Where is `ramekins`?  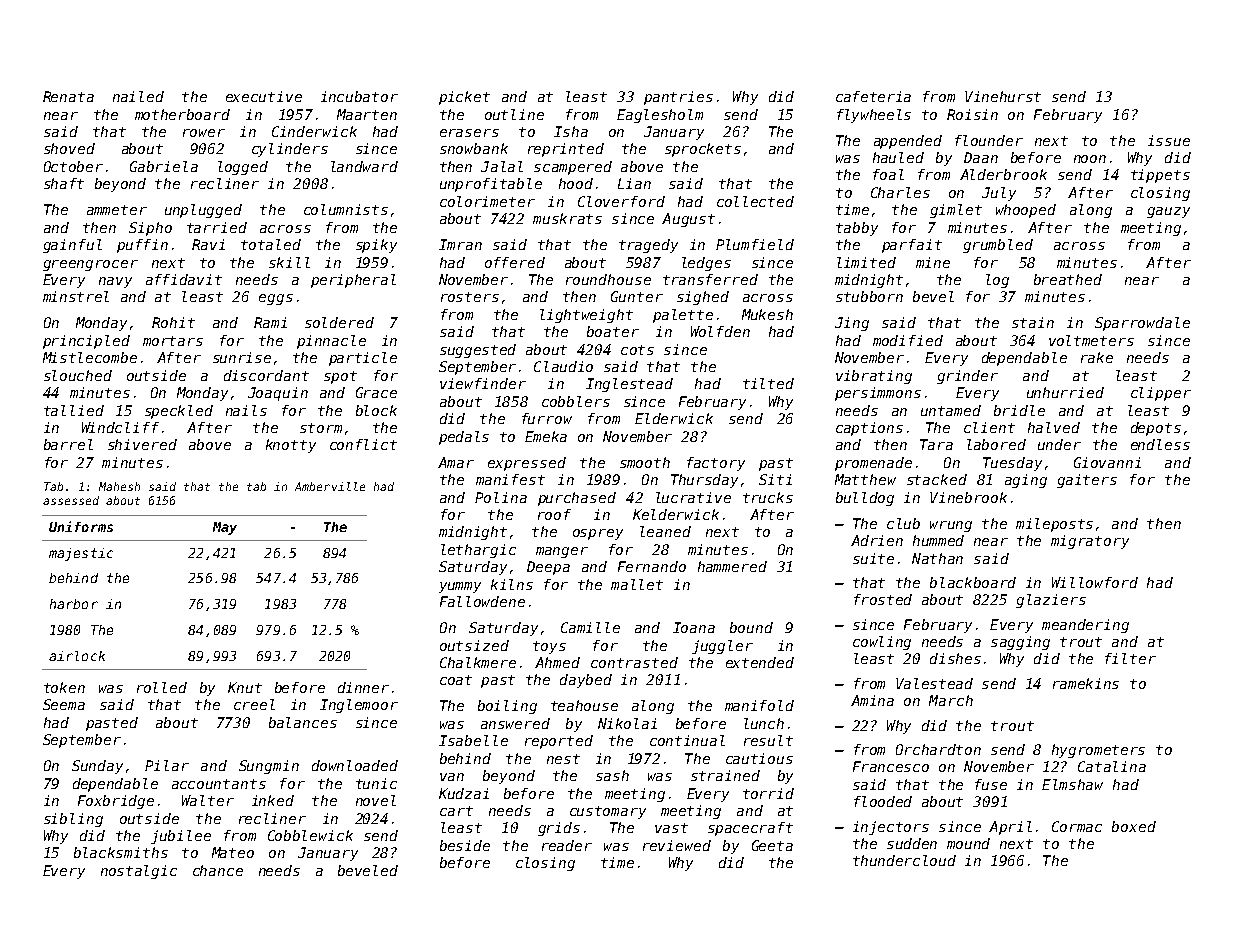 ramekins is located at coordinates (1086, 683).
